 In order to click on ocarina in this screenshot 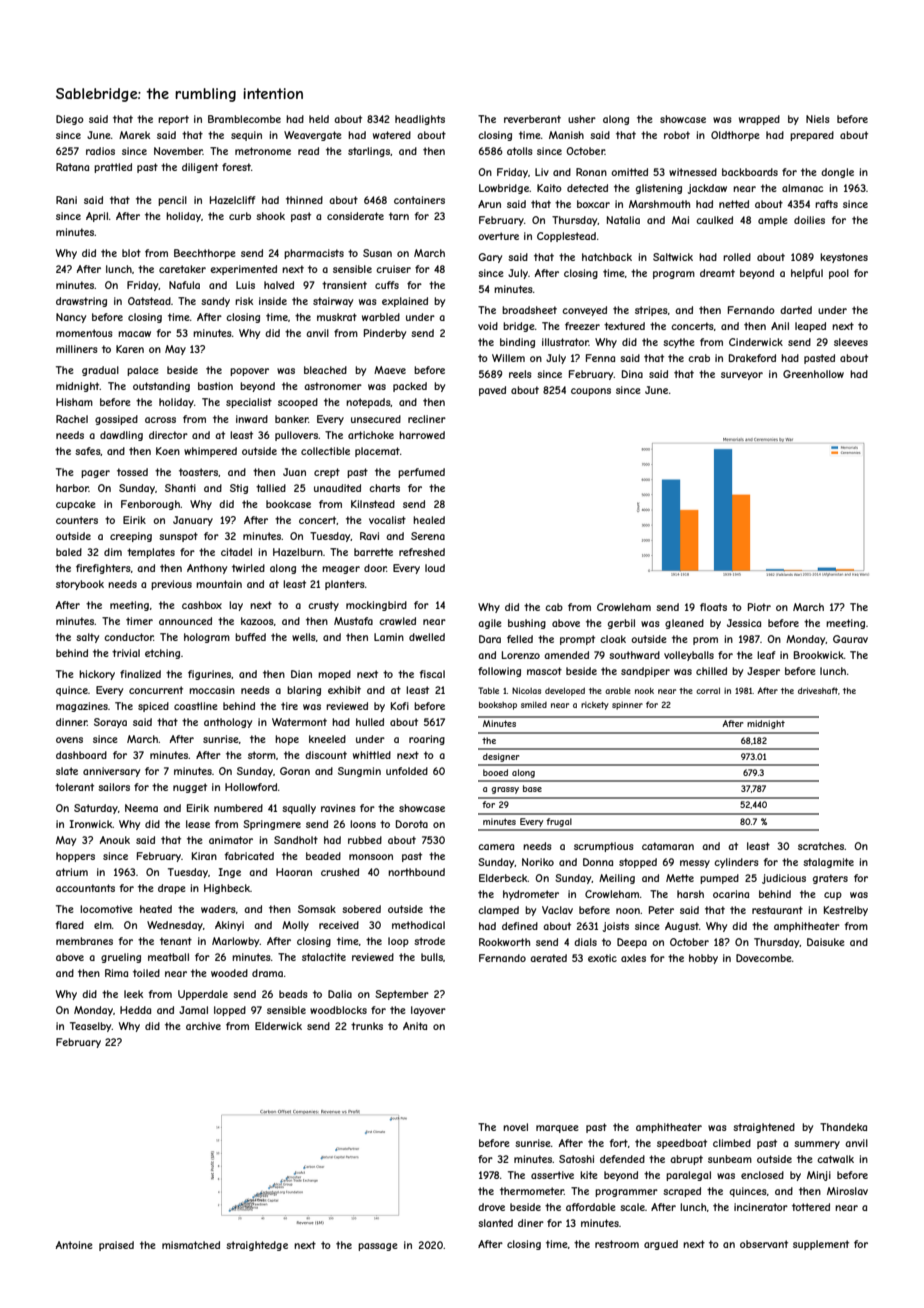, I will do `click(731, 894)`.
